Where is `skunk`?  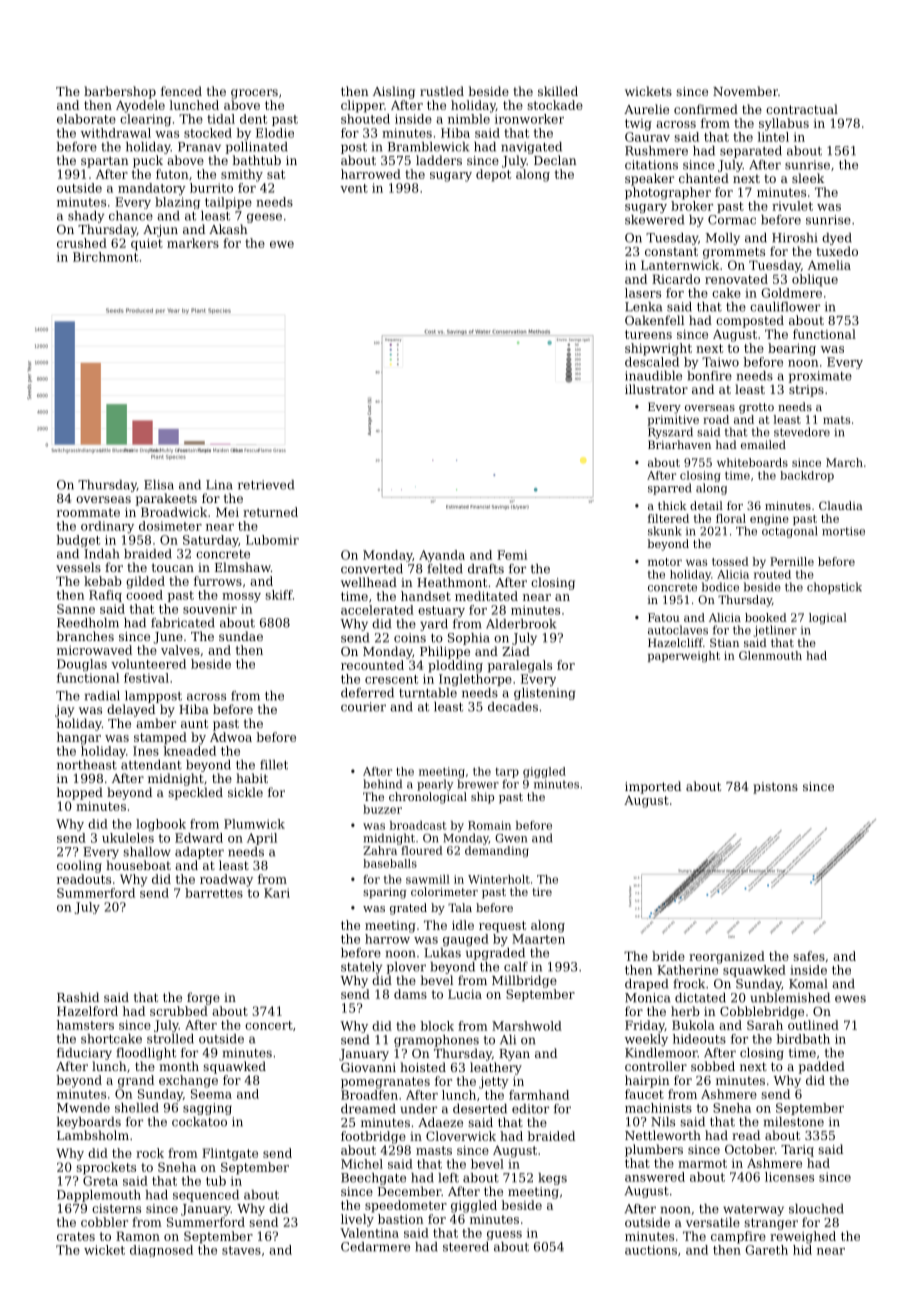 skunk is located at coordinates (665, 531).
